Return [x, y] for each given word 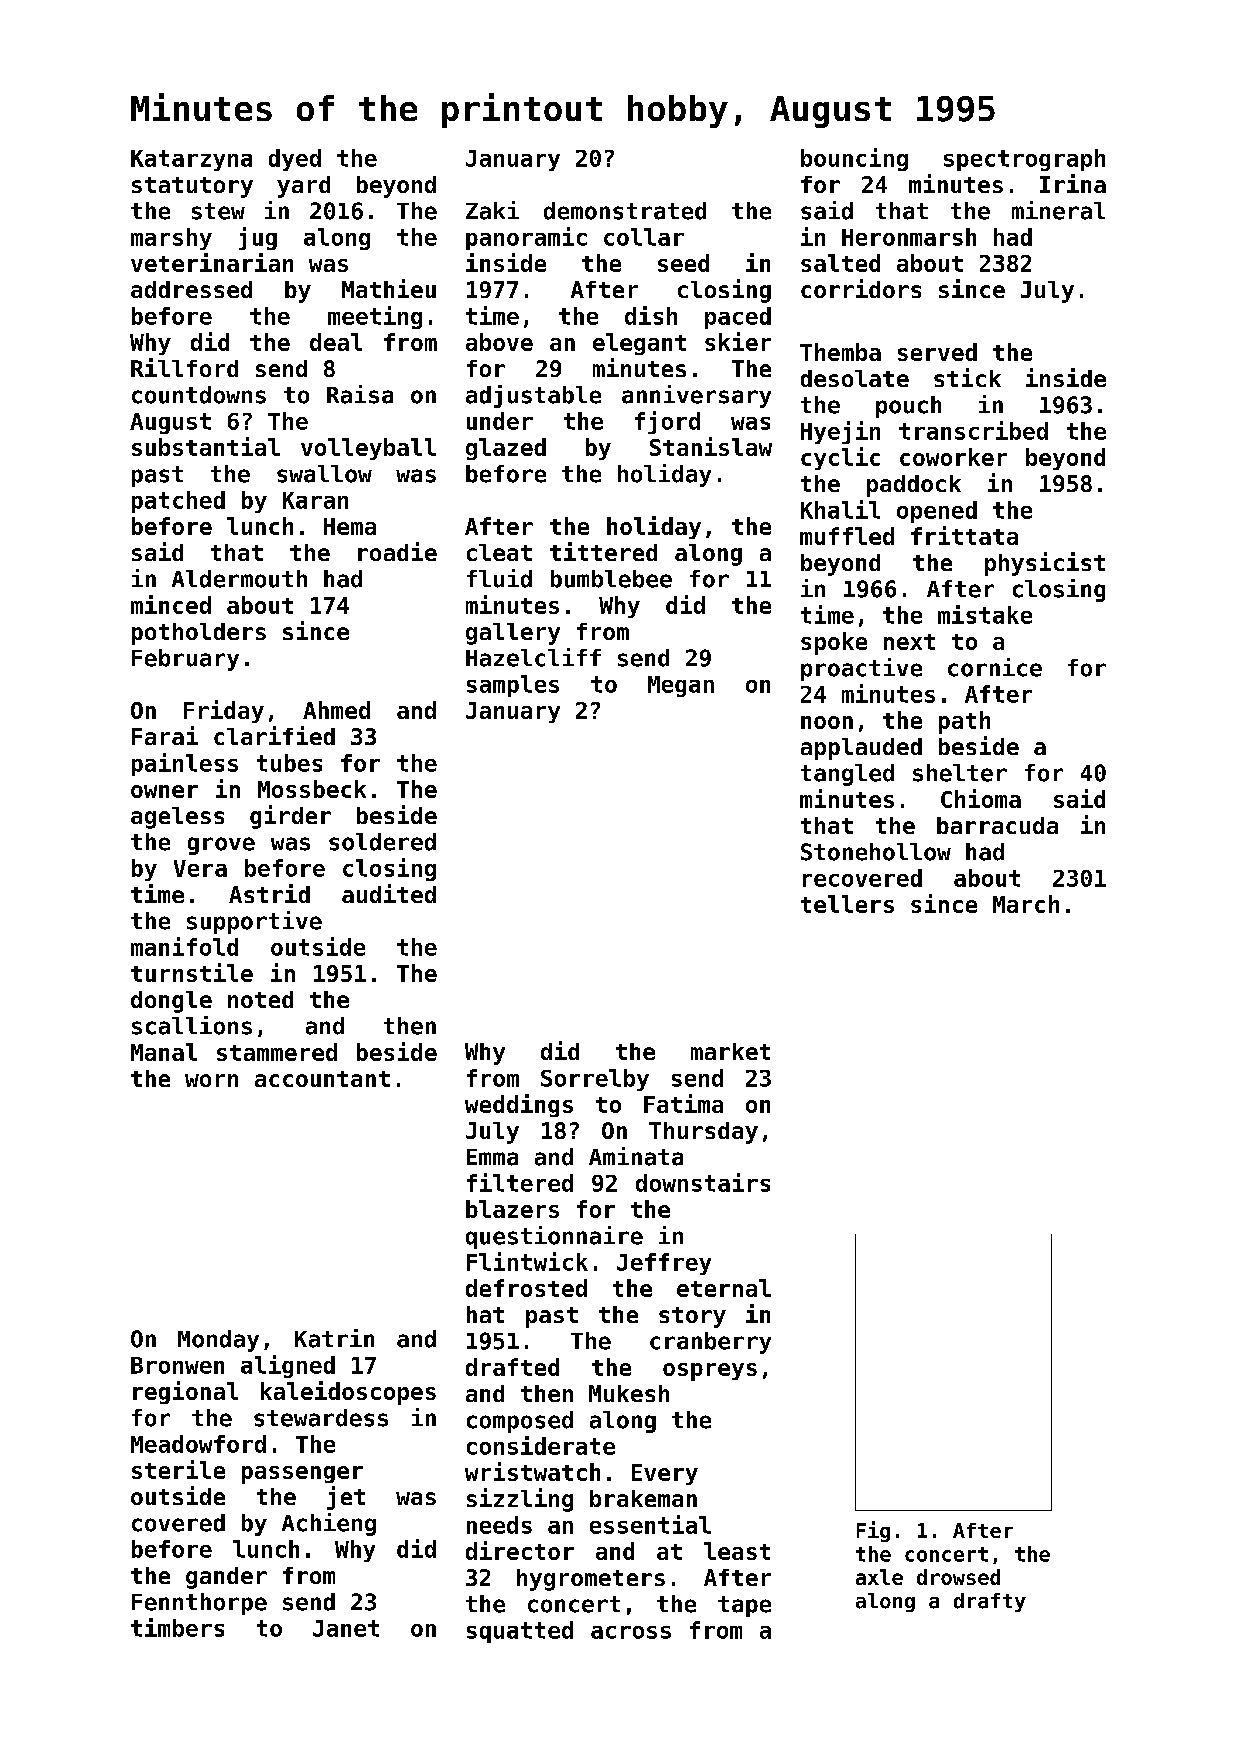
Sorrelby [595, 1080]
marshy [171, 239]
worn [211, 1080]
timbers [177, 1627]
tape [744, 1606]
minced [171, 604]
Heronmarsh [909, 237]
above [499, 342]
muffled [847, 536]
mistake [985, 614]
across [631, 1632]
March [1026, 904]
